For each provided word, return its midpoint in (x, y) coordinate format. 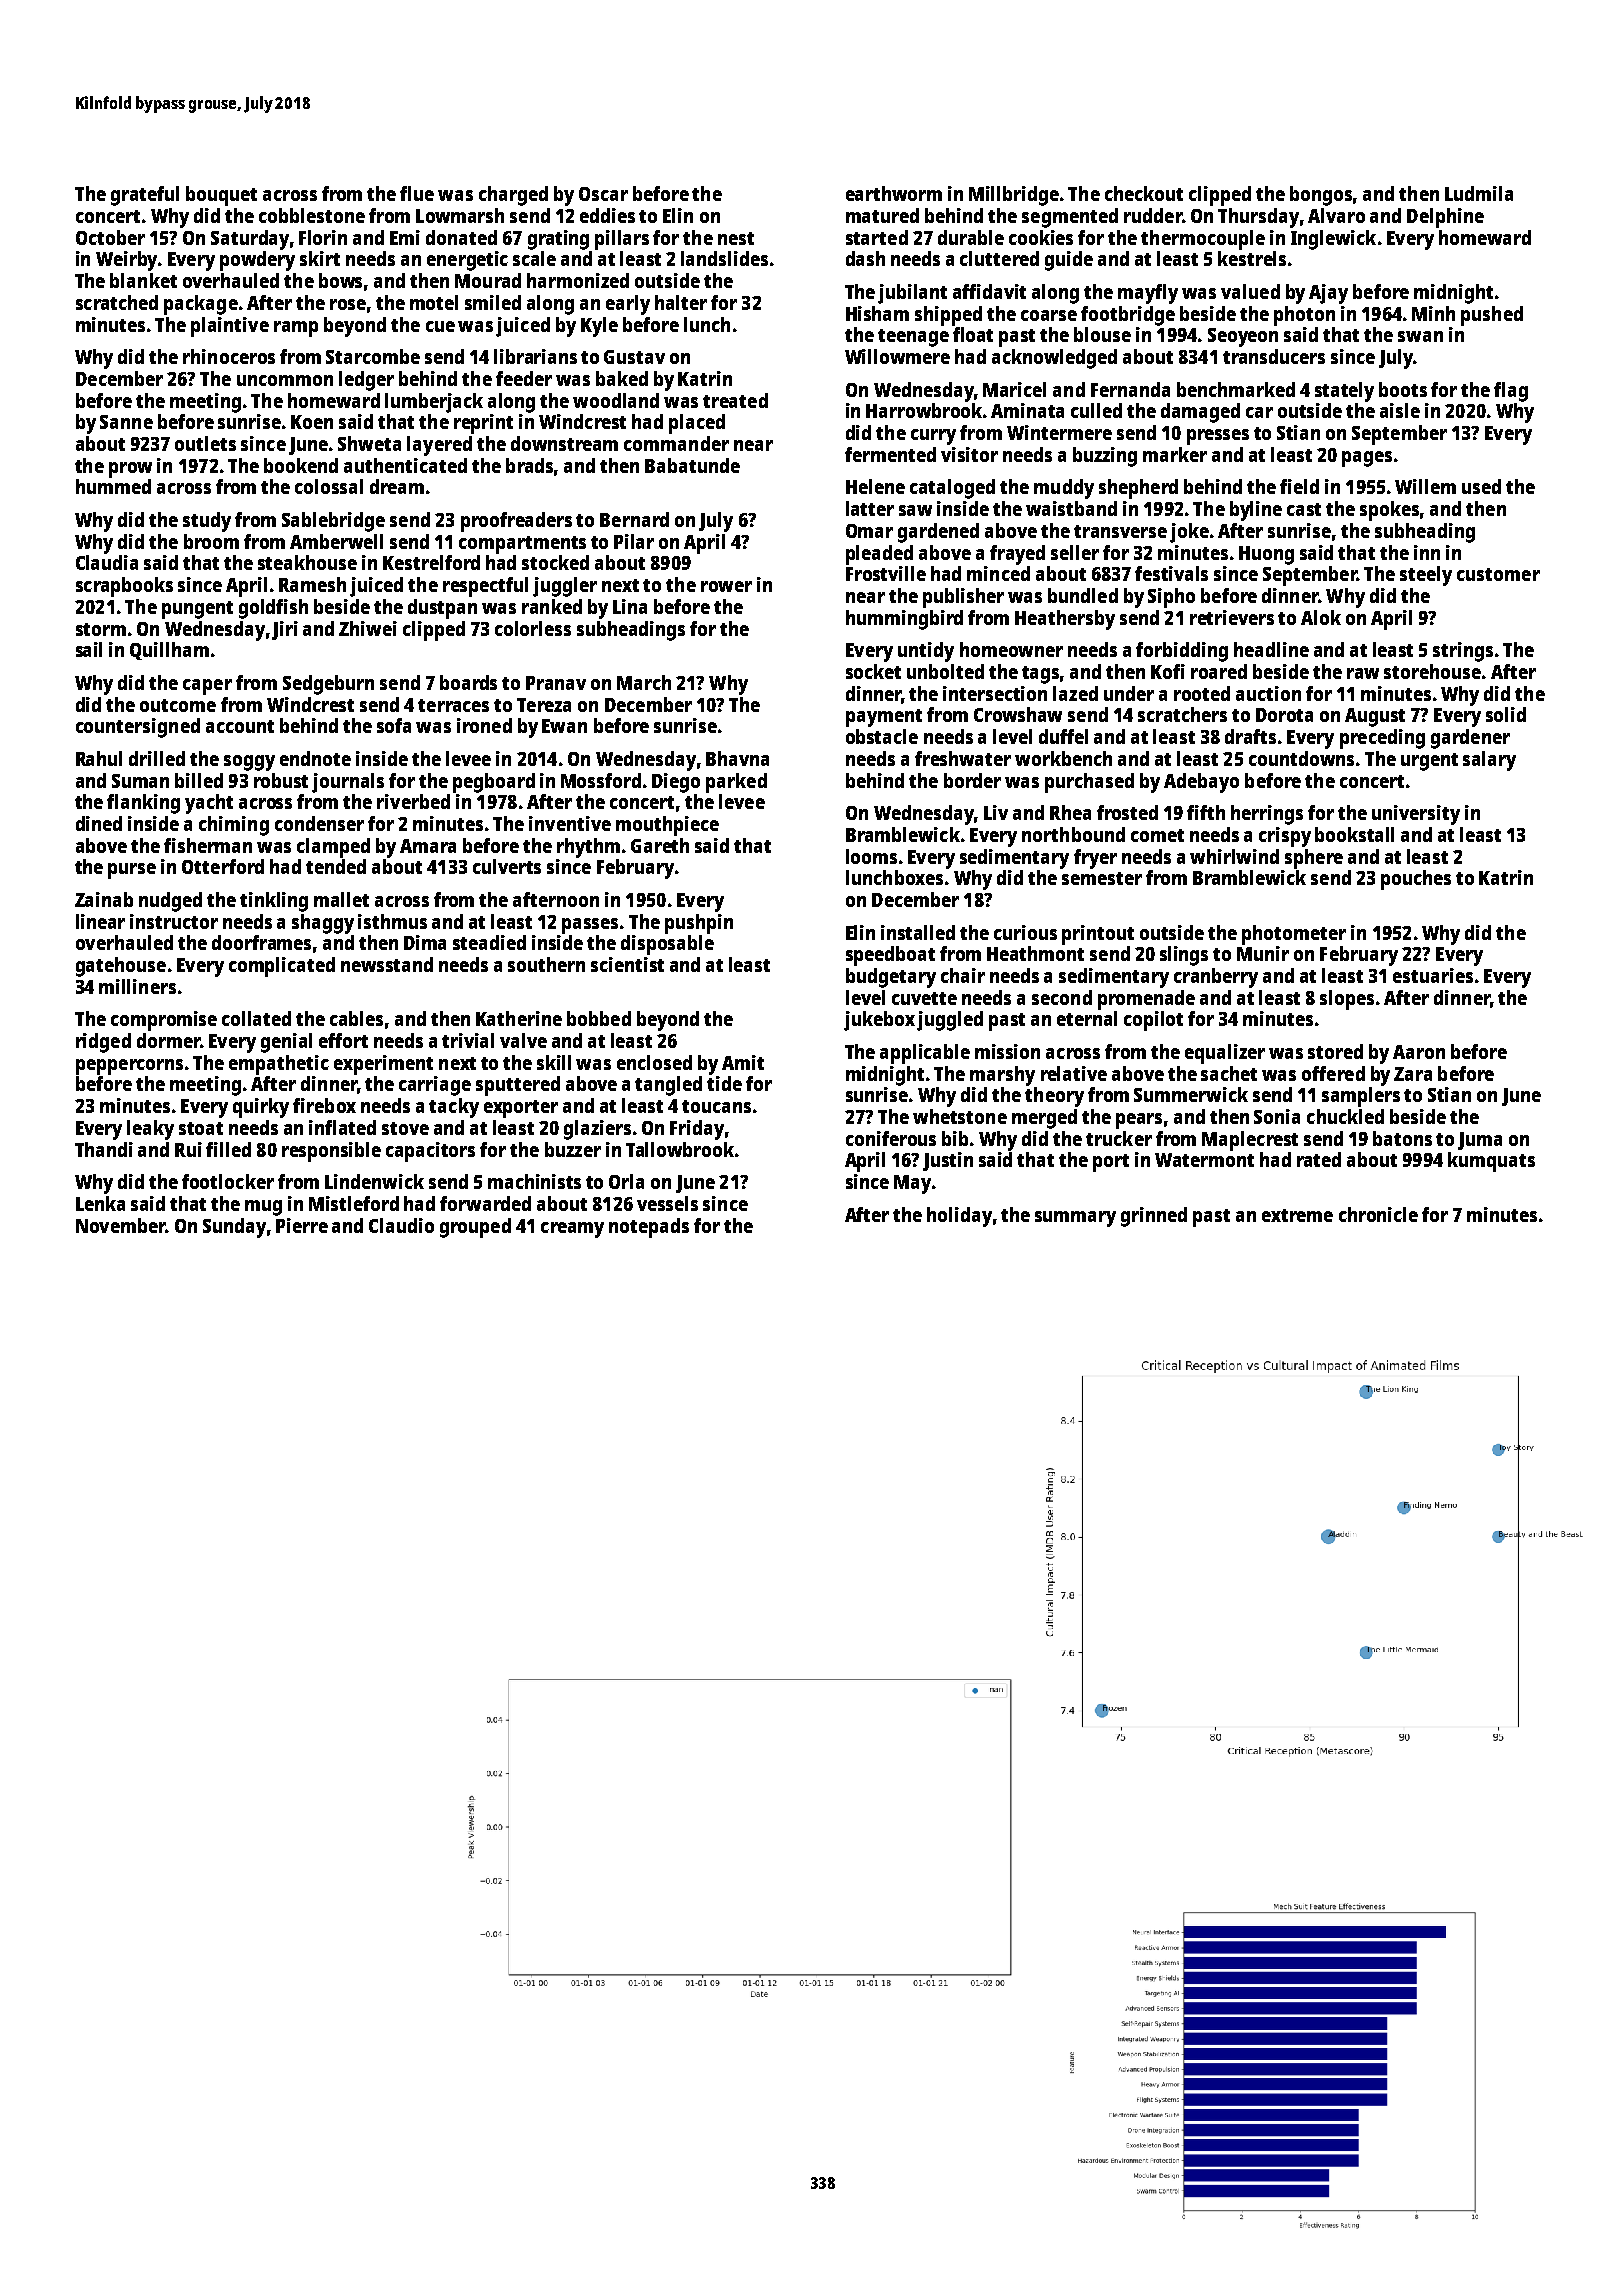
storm (101, 629)
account (240, 726)
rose (348, 304)
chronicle (1378, 1214)
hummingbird (904, 620)
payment (884, 718)
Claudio (401, 1225)
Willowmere (897, 356)
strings (1463, 652)
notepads (649, 1228)
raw (1363, 673)
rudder (1153, 215)
